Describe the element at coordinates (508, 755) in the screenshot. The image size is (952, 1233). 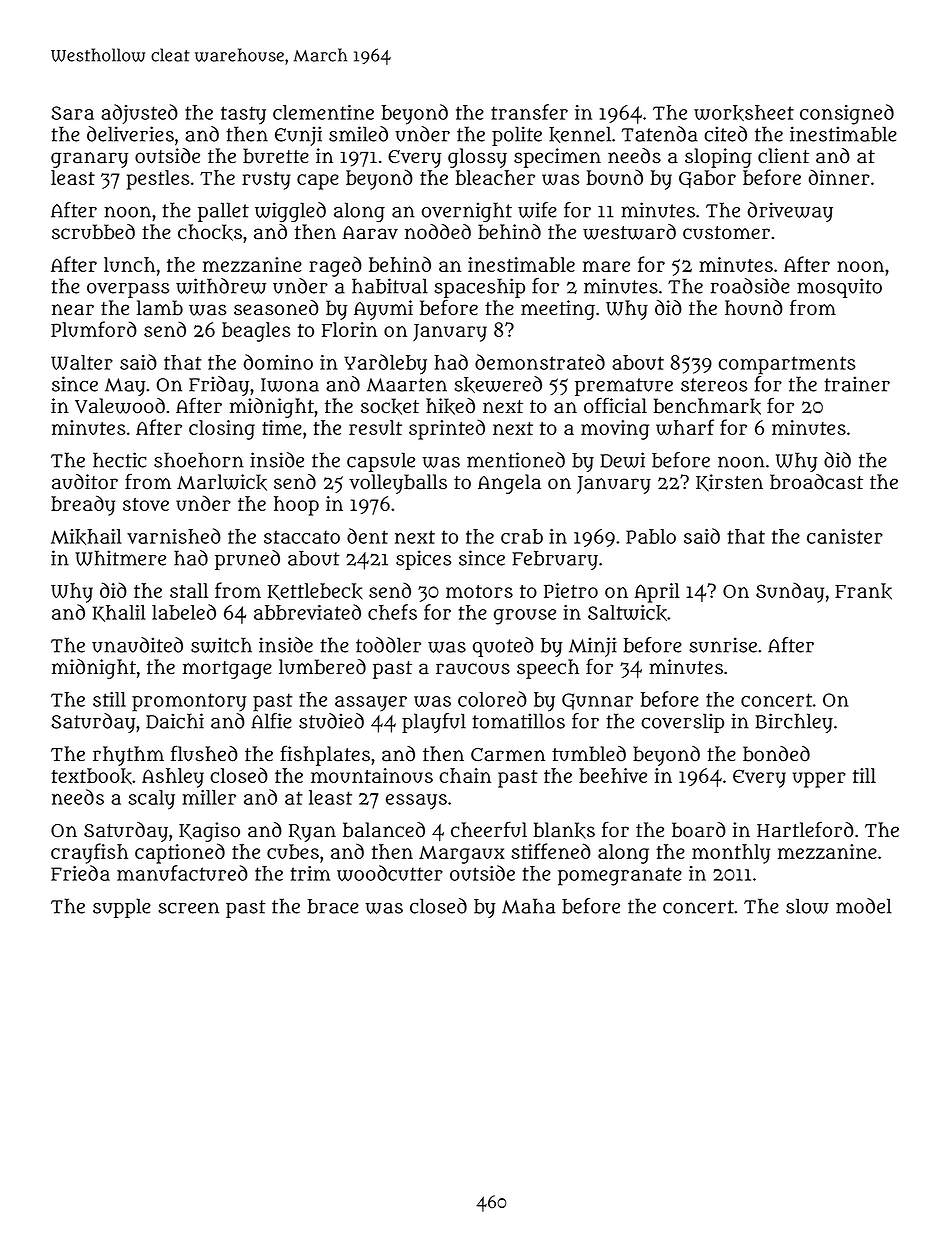
I see `Carmen` at that location.
